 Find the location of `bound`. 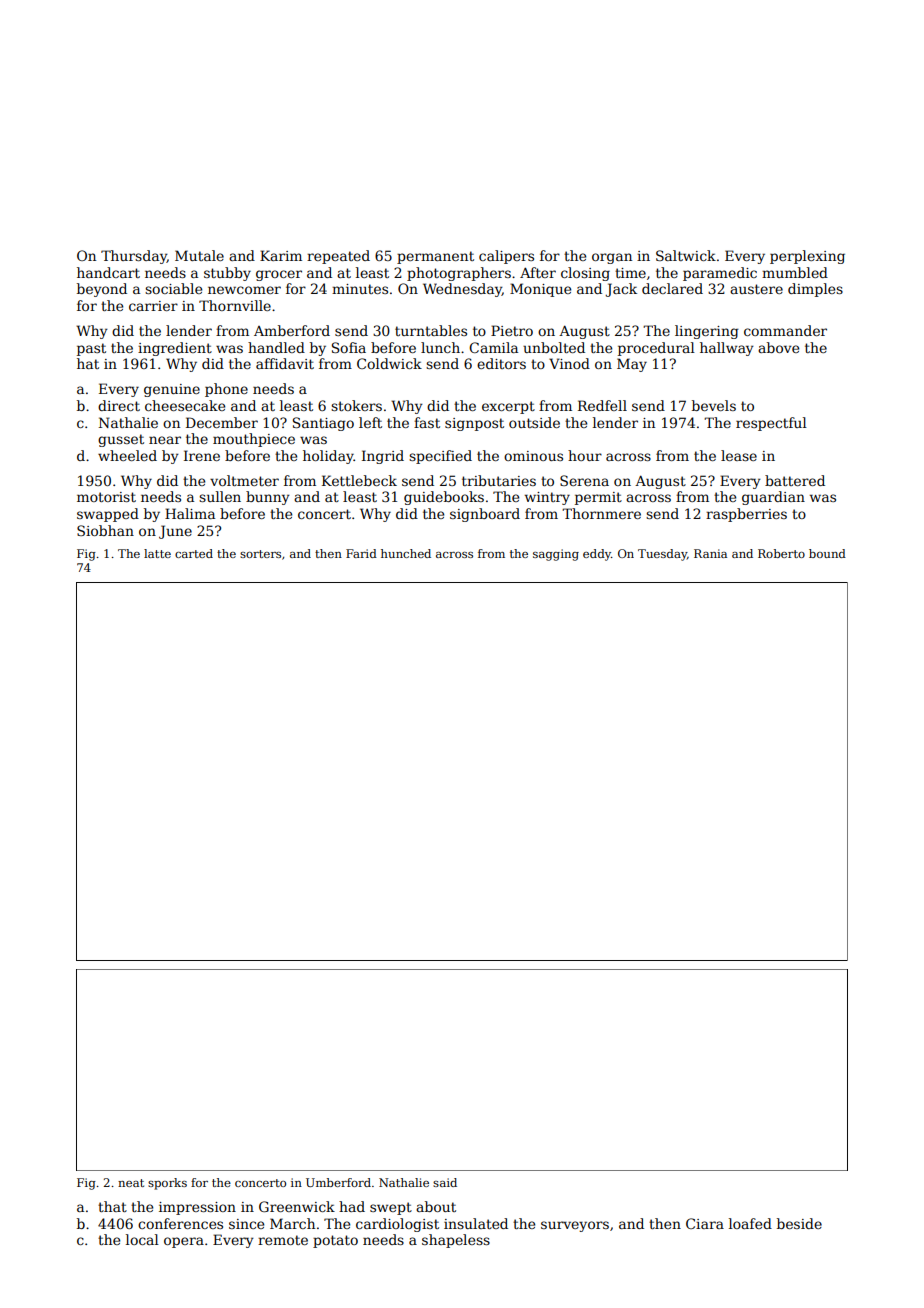

bound is located at coordinates (827, 553).
